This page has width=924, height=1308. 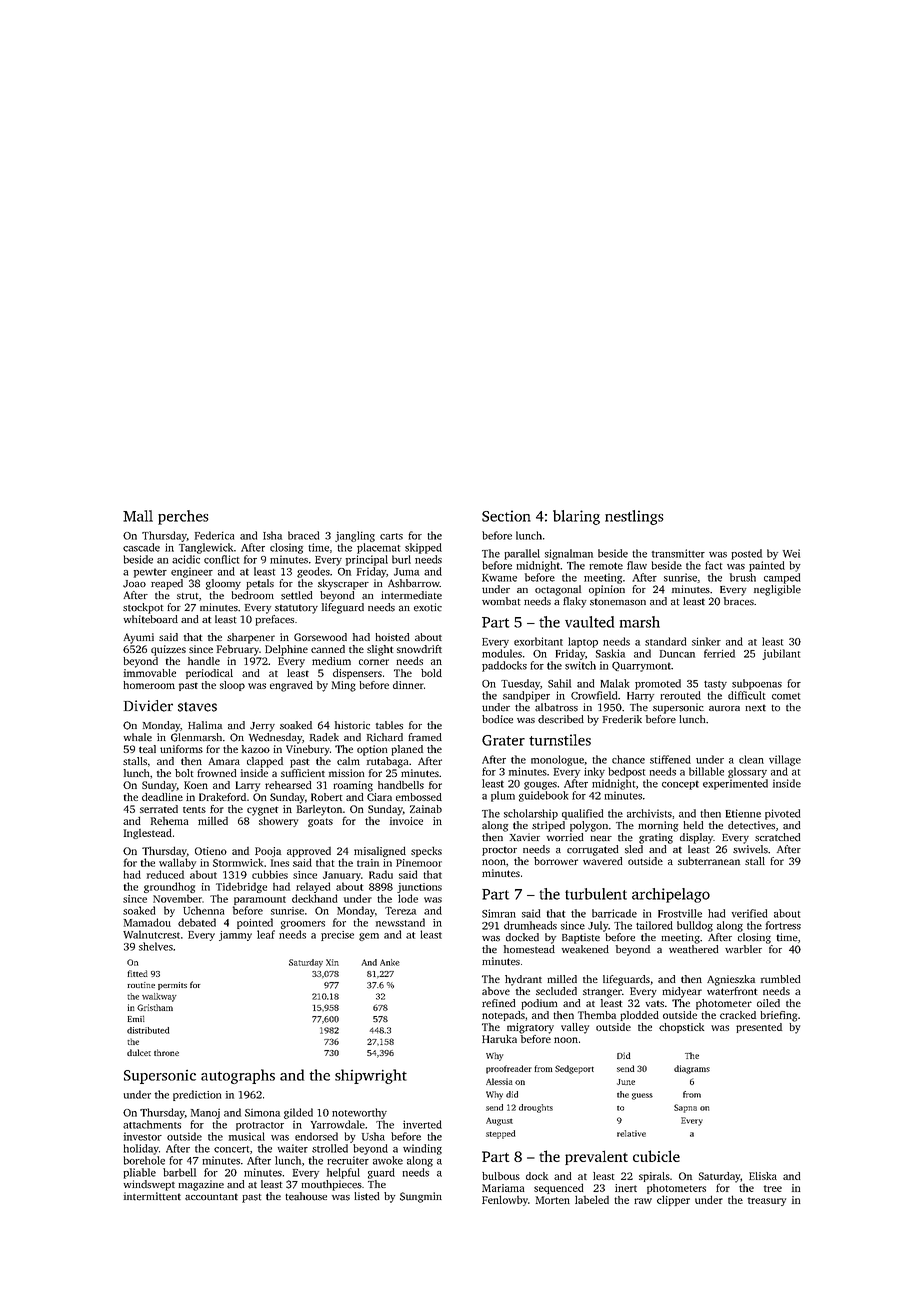 What do you see at coordinates (626, 1082) in the page?
I see `June` at bounding box center [626, 1082].
